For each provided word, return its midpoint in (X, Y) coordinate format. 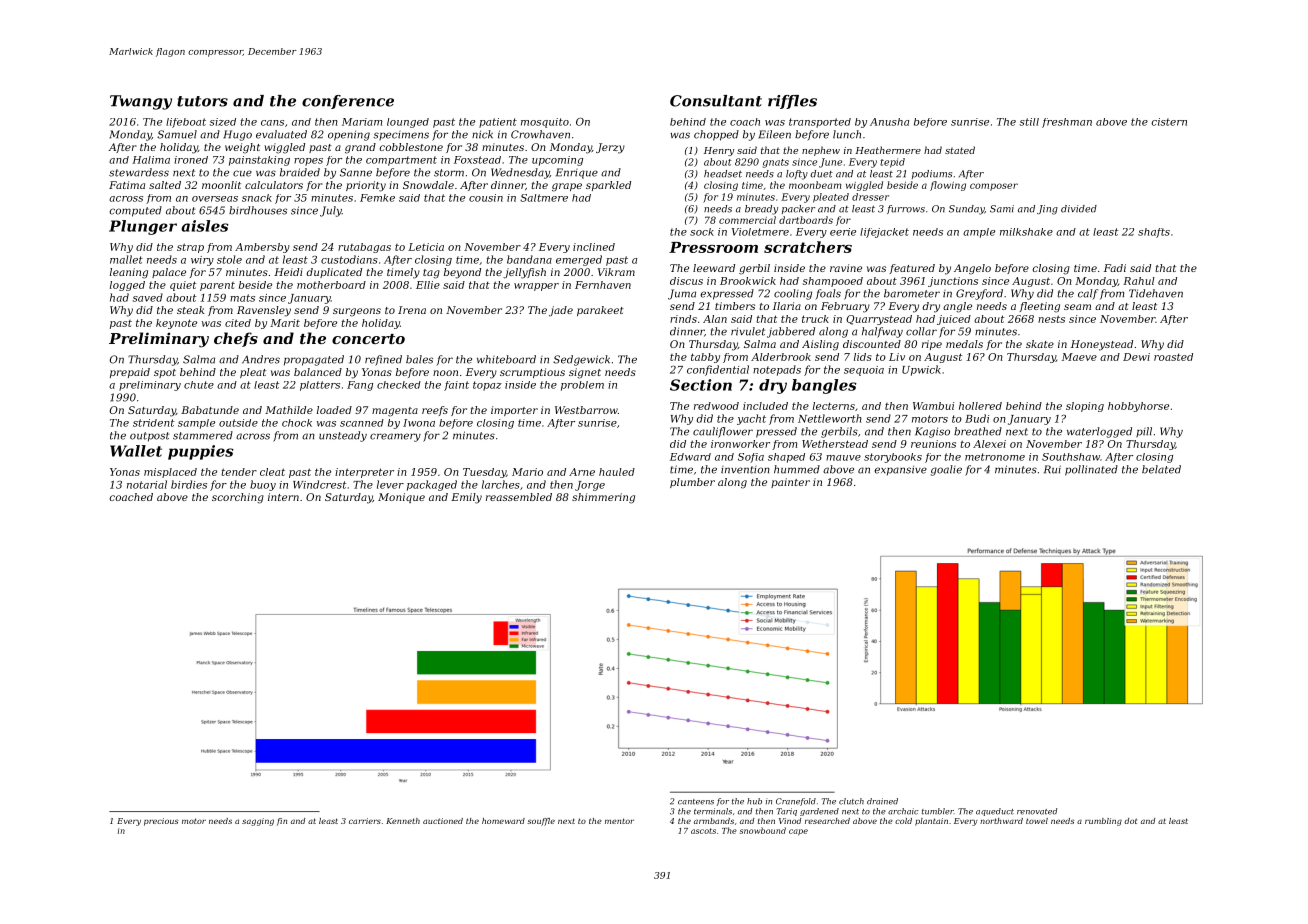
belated (1161, 469)
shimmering (603, 498)
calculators (274, 185)
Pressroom (713, 247)
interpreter (364, 473)
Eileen (775, 134)
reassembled (519, 497)
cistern (1169, 122)
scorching (238, 498)
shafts (1154, 233)
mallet (126, 259)
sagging (258, 822)
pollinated (1091, 470)
